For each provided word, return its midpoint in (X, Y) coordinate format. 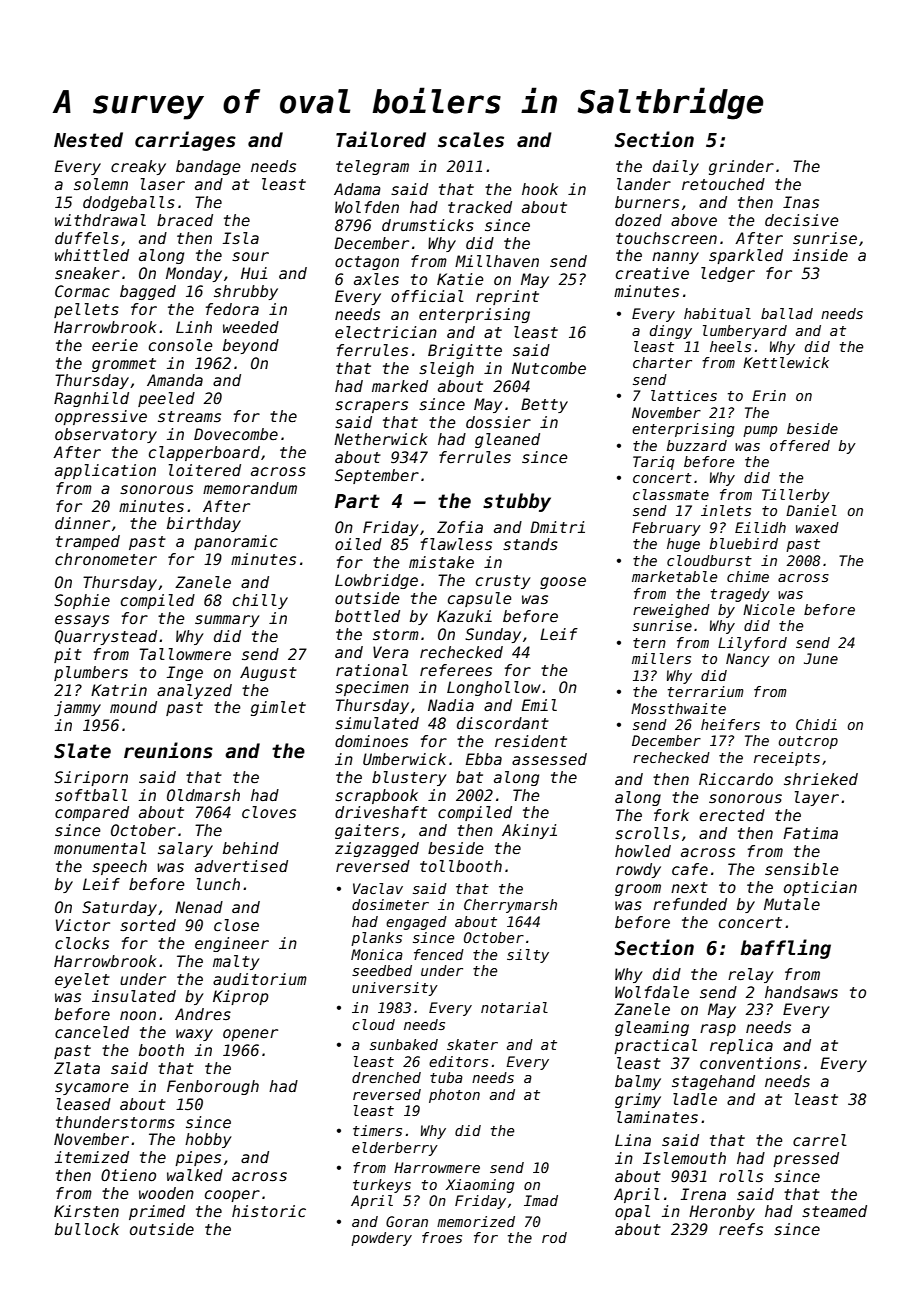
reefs (741, 1229)
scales (471, 140)
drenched (386, 1077)
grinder (741, 167)
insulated (134, 996)
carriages (185, 141)
